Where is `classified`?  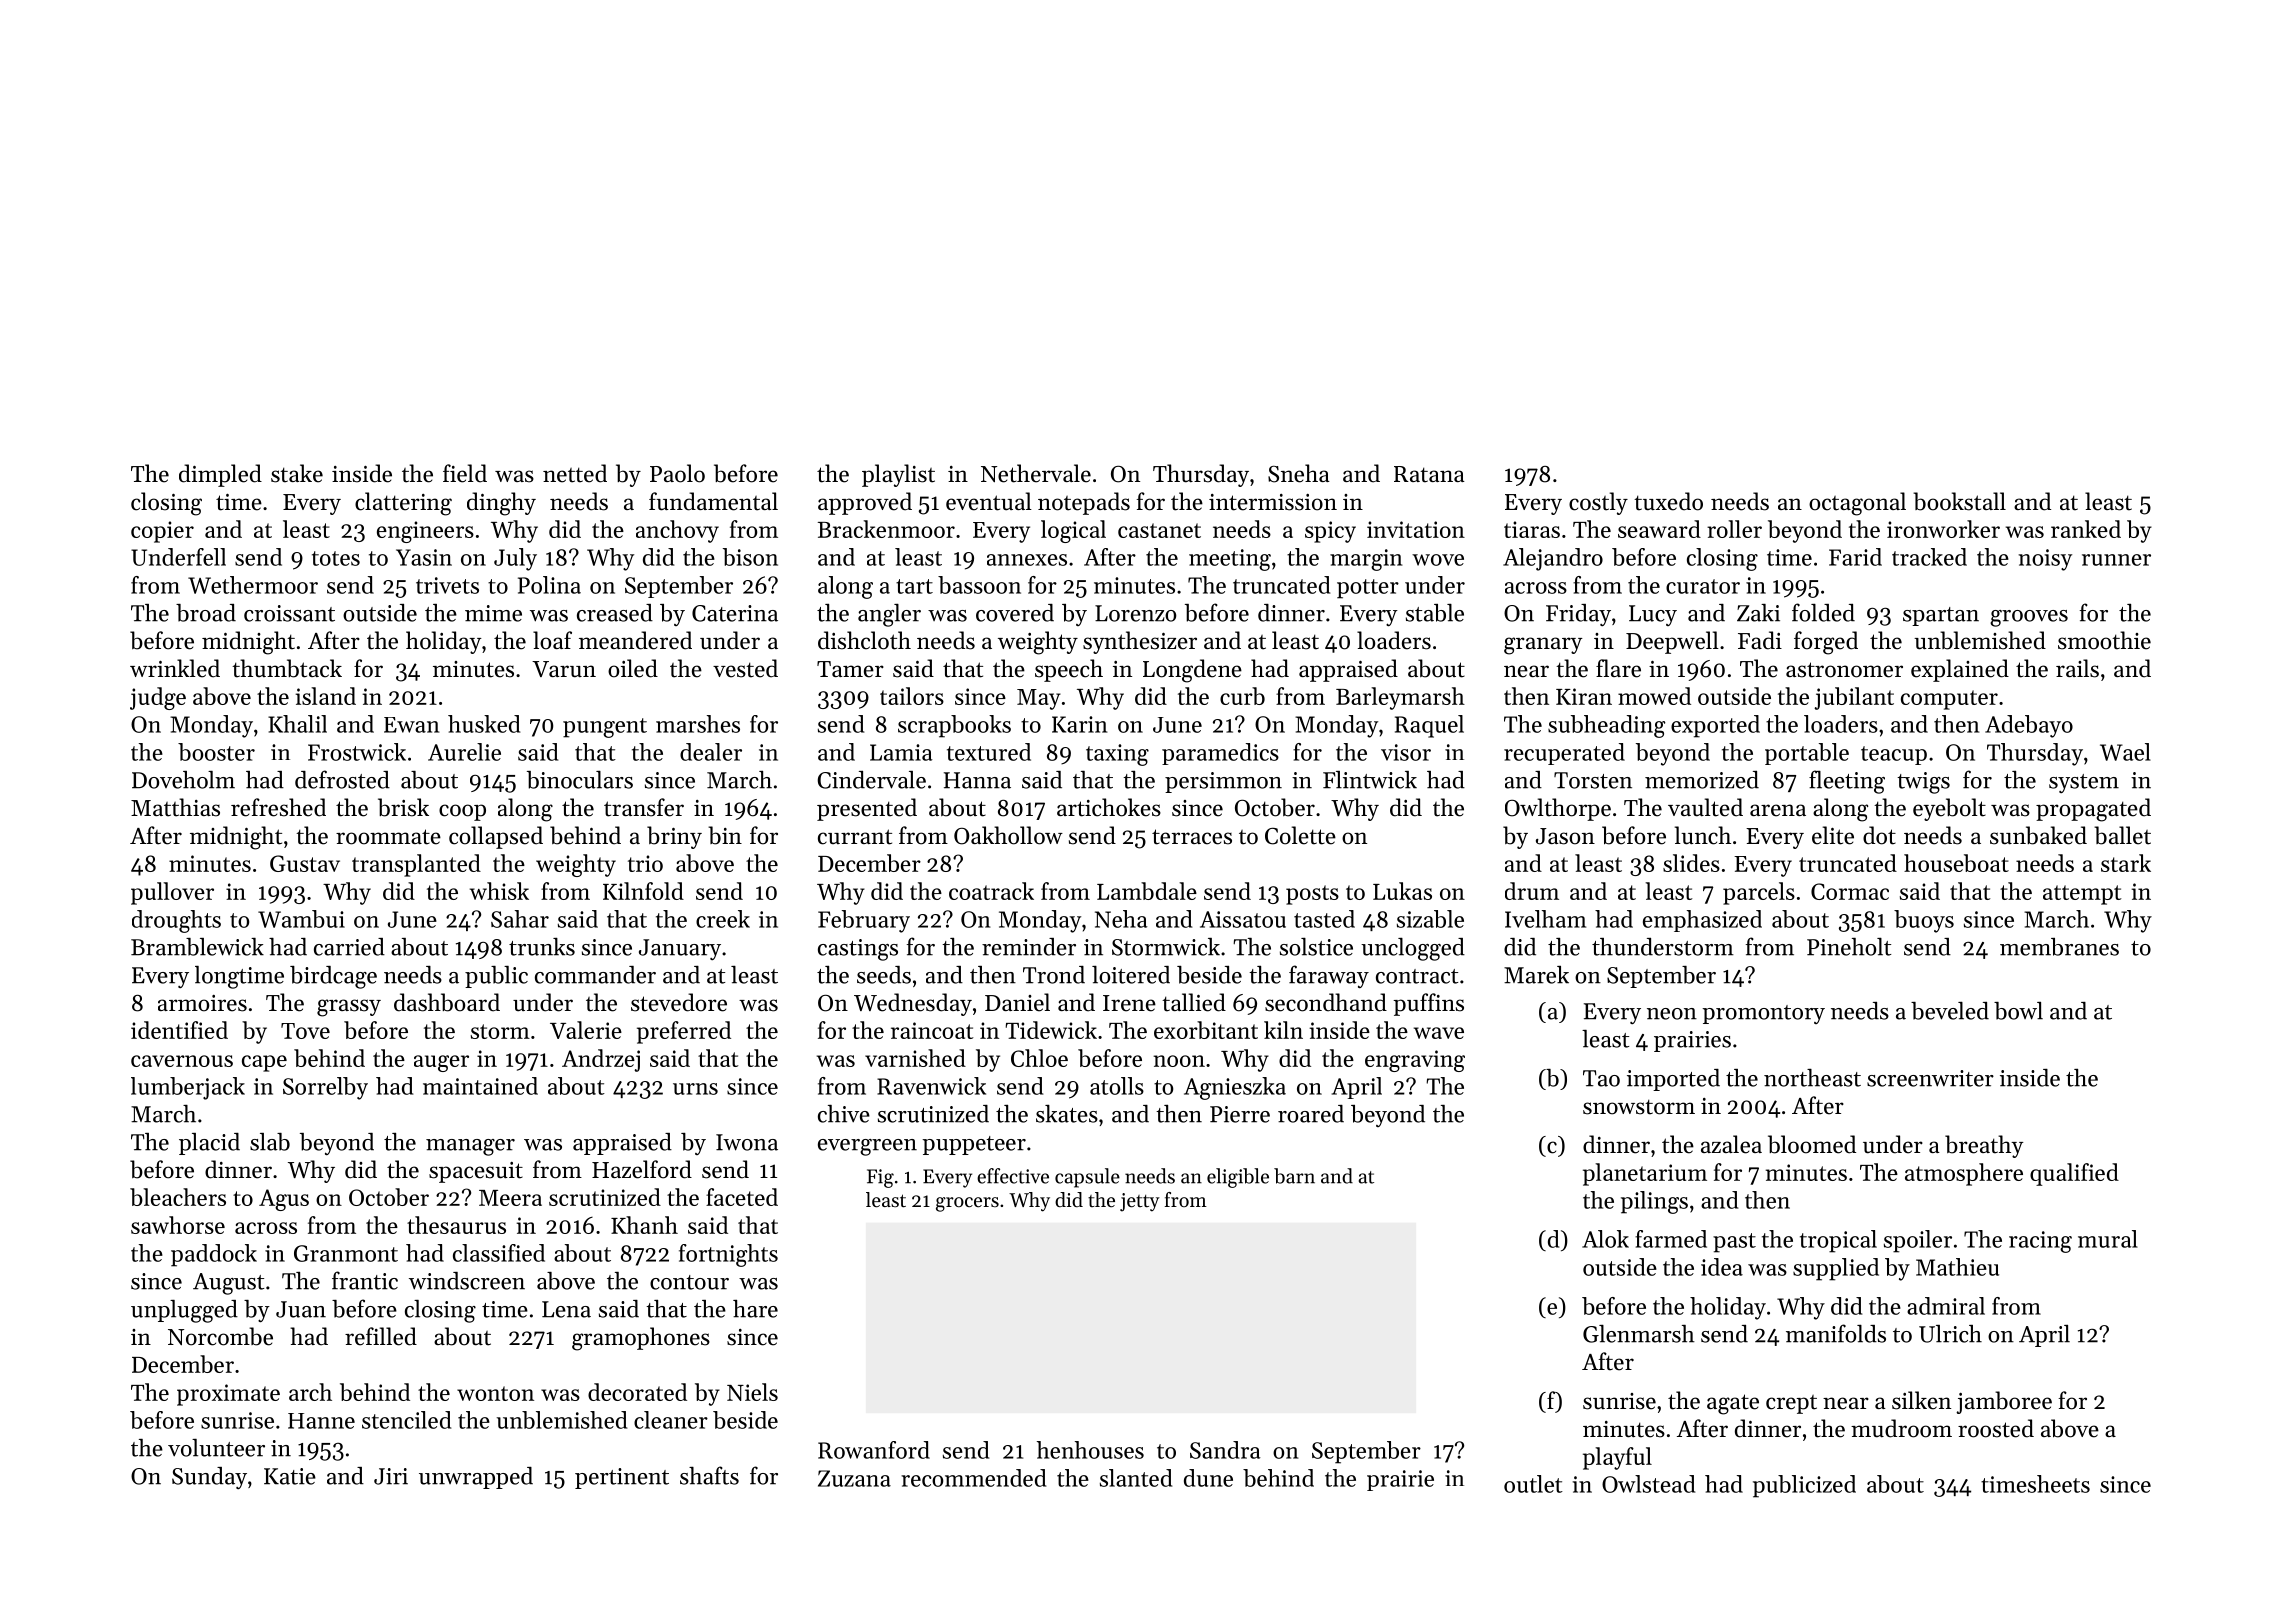
classified is located at coordinates (499, 1253).
